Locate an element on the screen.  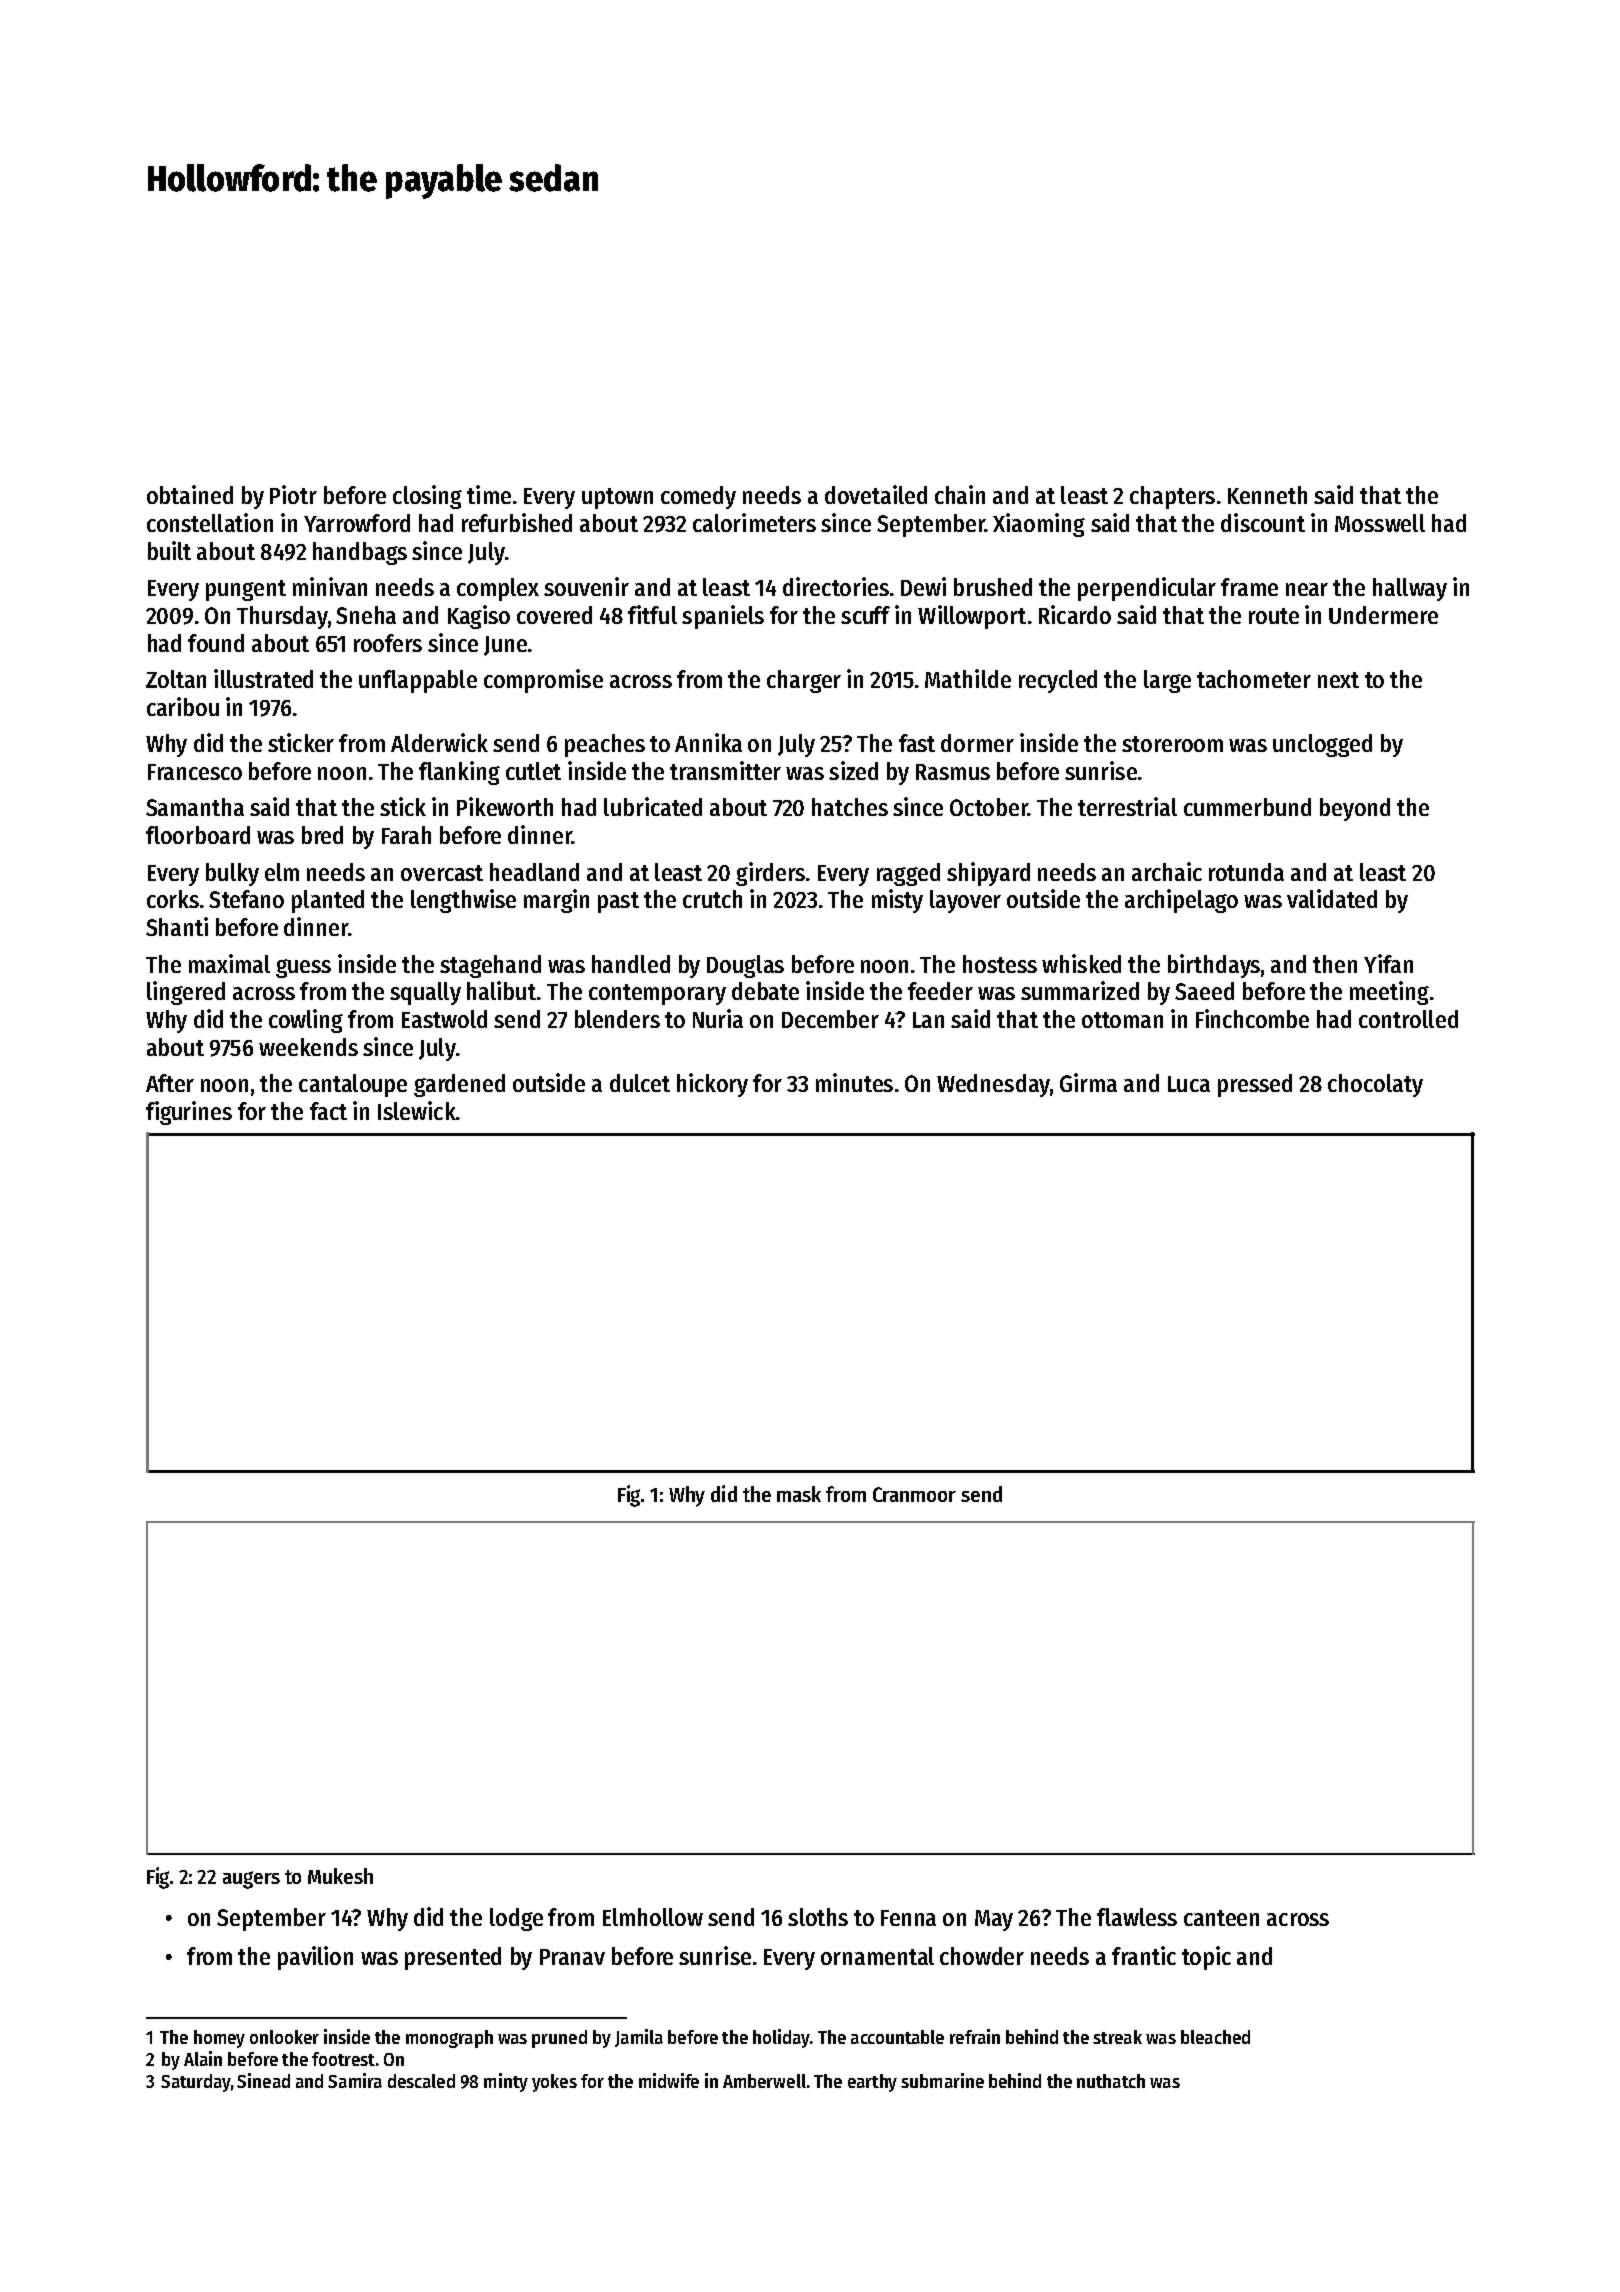
dulcet is located at coordinates (640, 1083).
